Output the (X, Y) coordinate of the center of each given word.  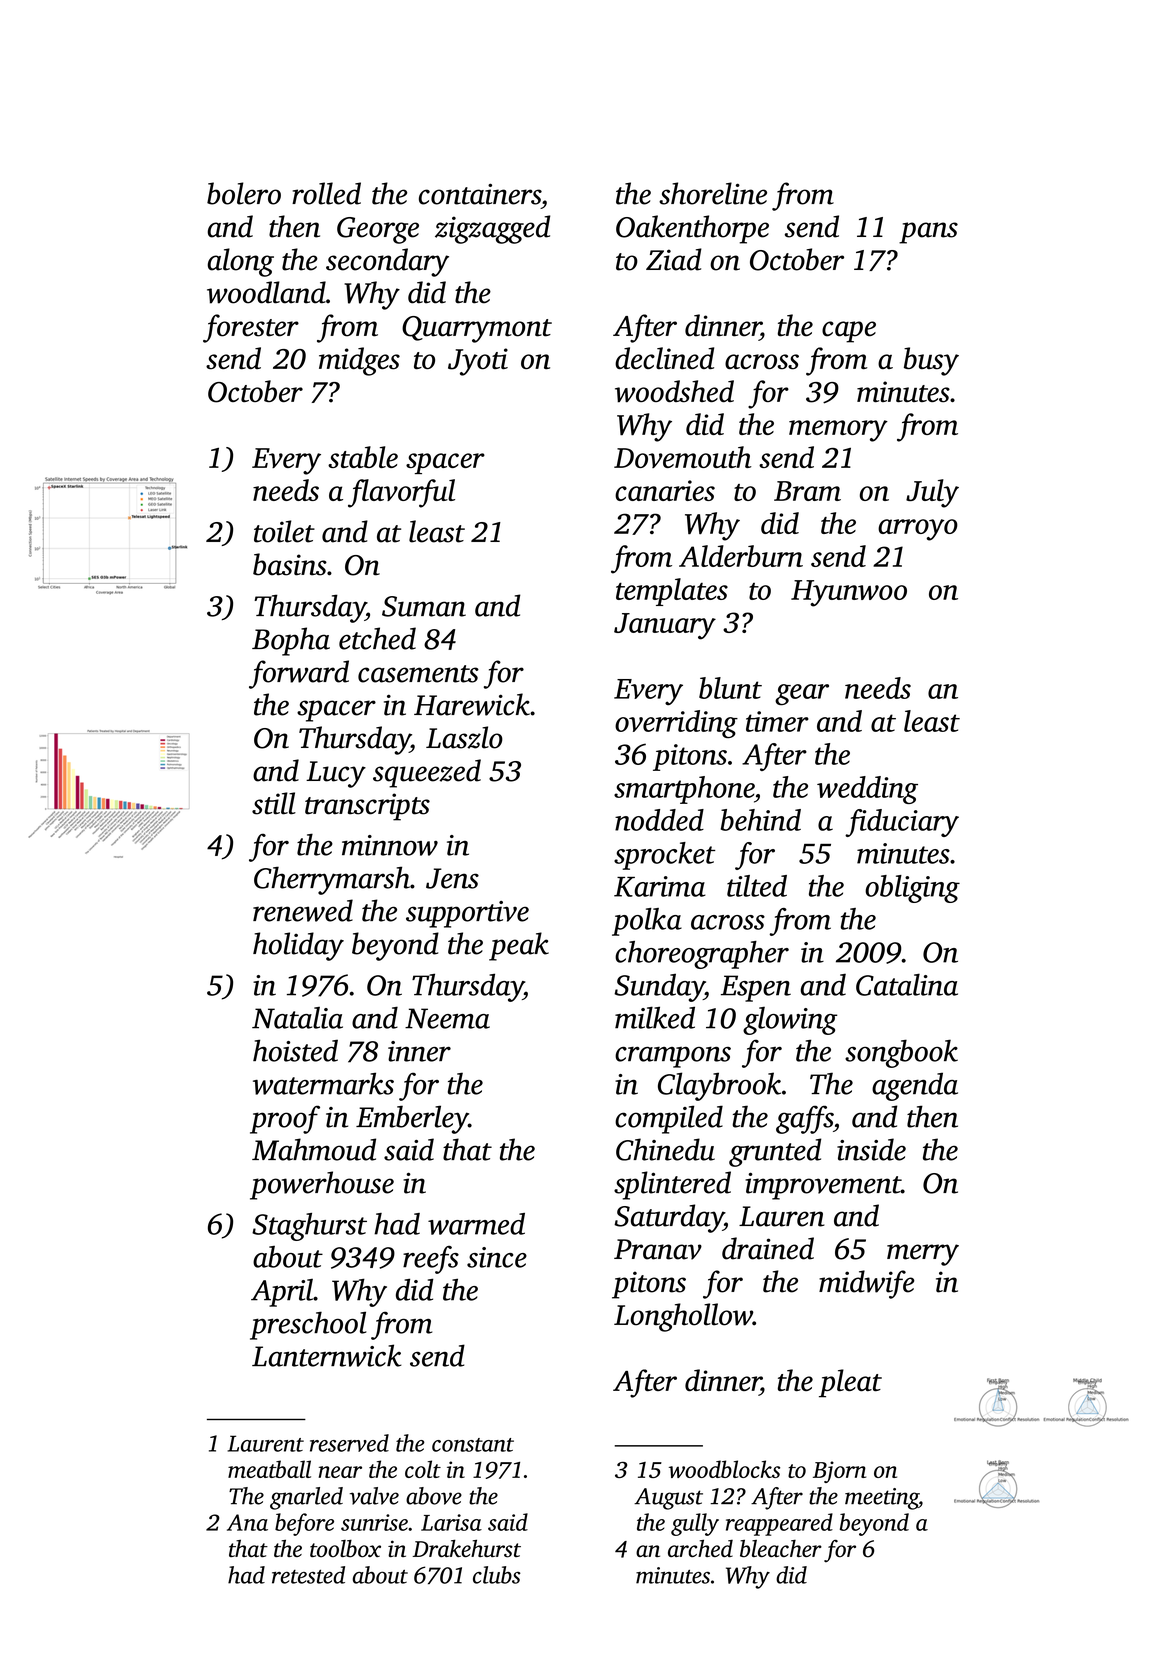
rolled (326, 193)
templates (672, 592)
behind (761, 820)
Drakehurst (467, 1548)
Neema (447, 1018)
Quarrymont (477, 329)
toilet (284, 531)
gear (802, 695)
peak (519, 946)
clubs (497, 1575)
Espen (756, 988)
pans (928, 233)
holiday (298, 946)
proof (285, 1119)
